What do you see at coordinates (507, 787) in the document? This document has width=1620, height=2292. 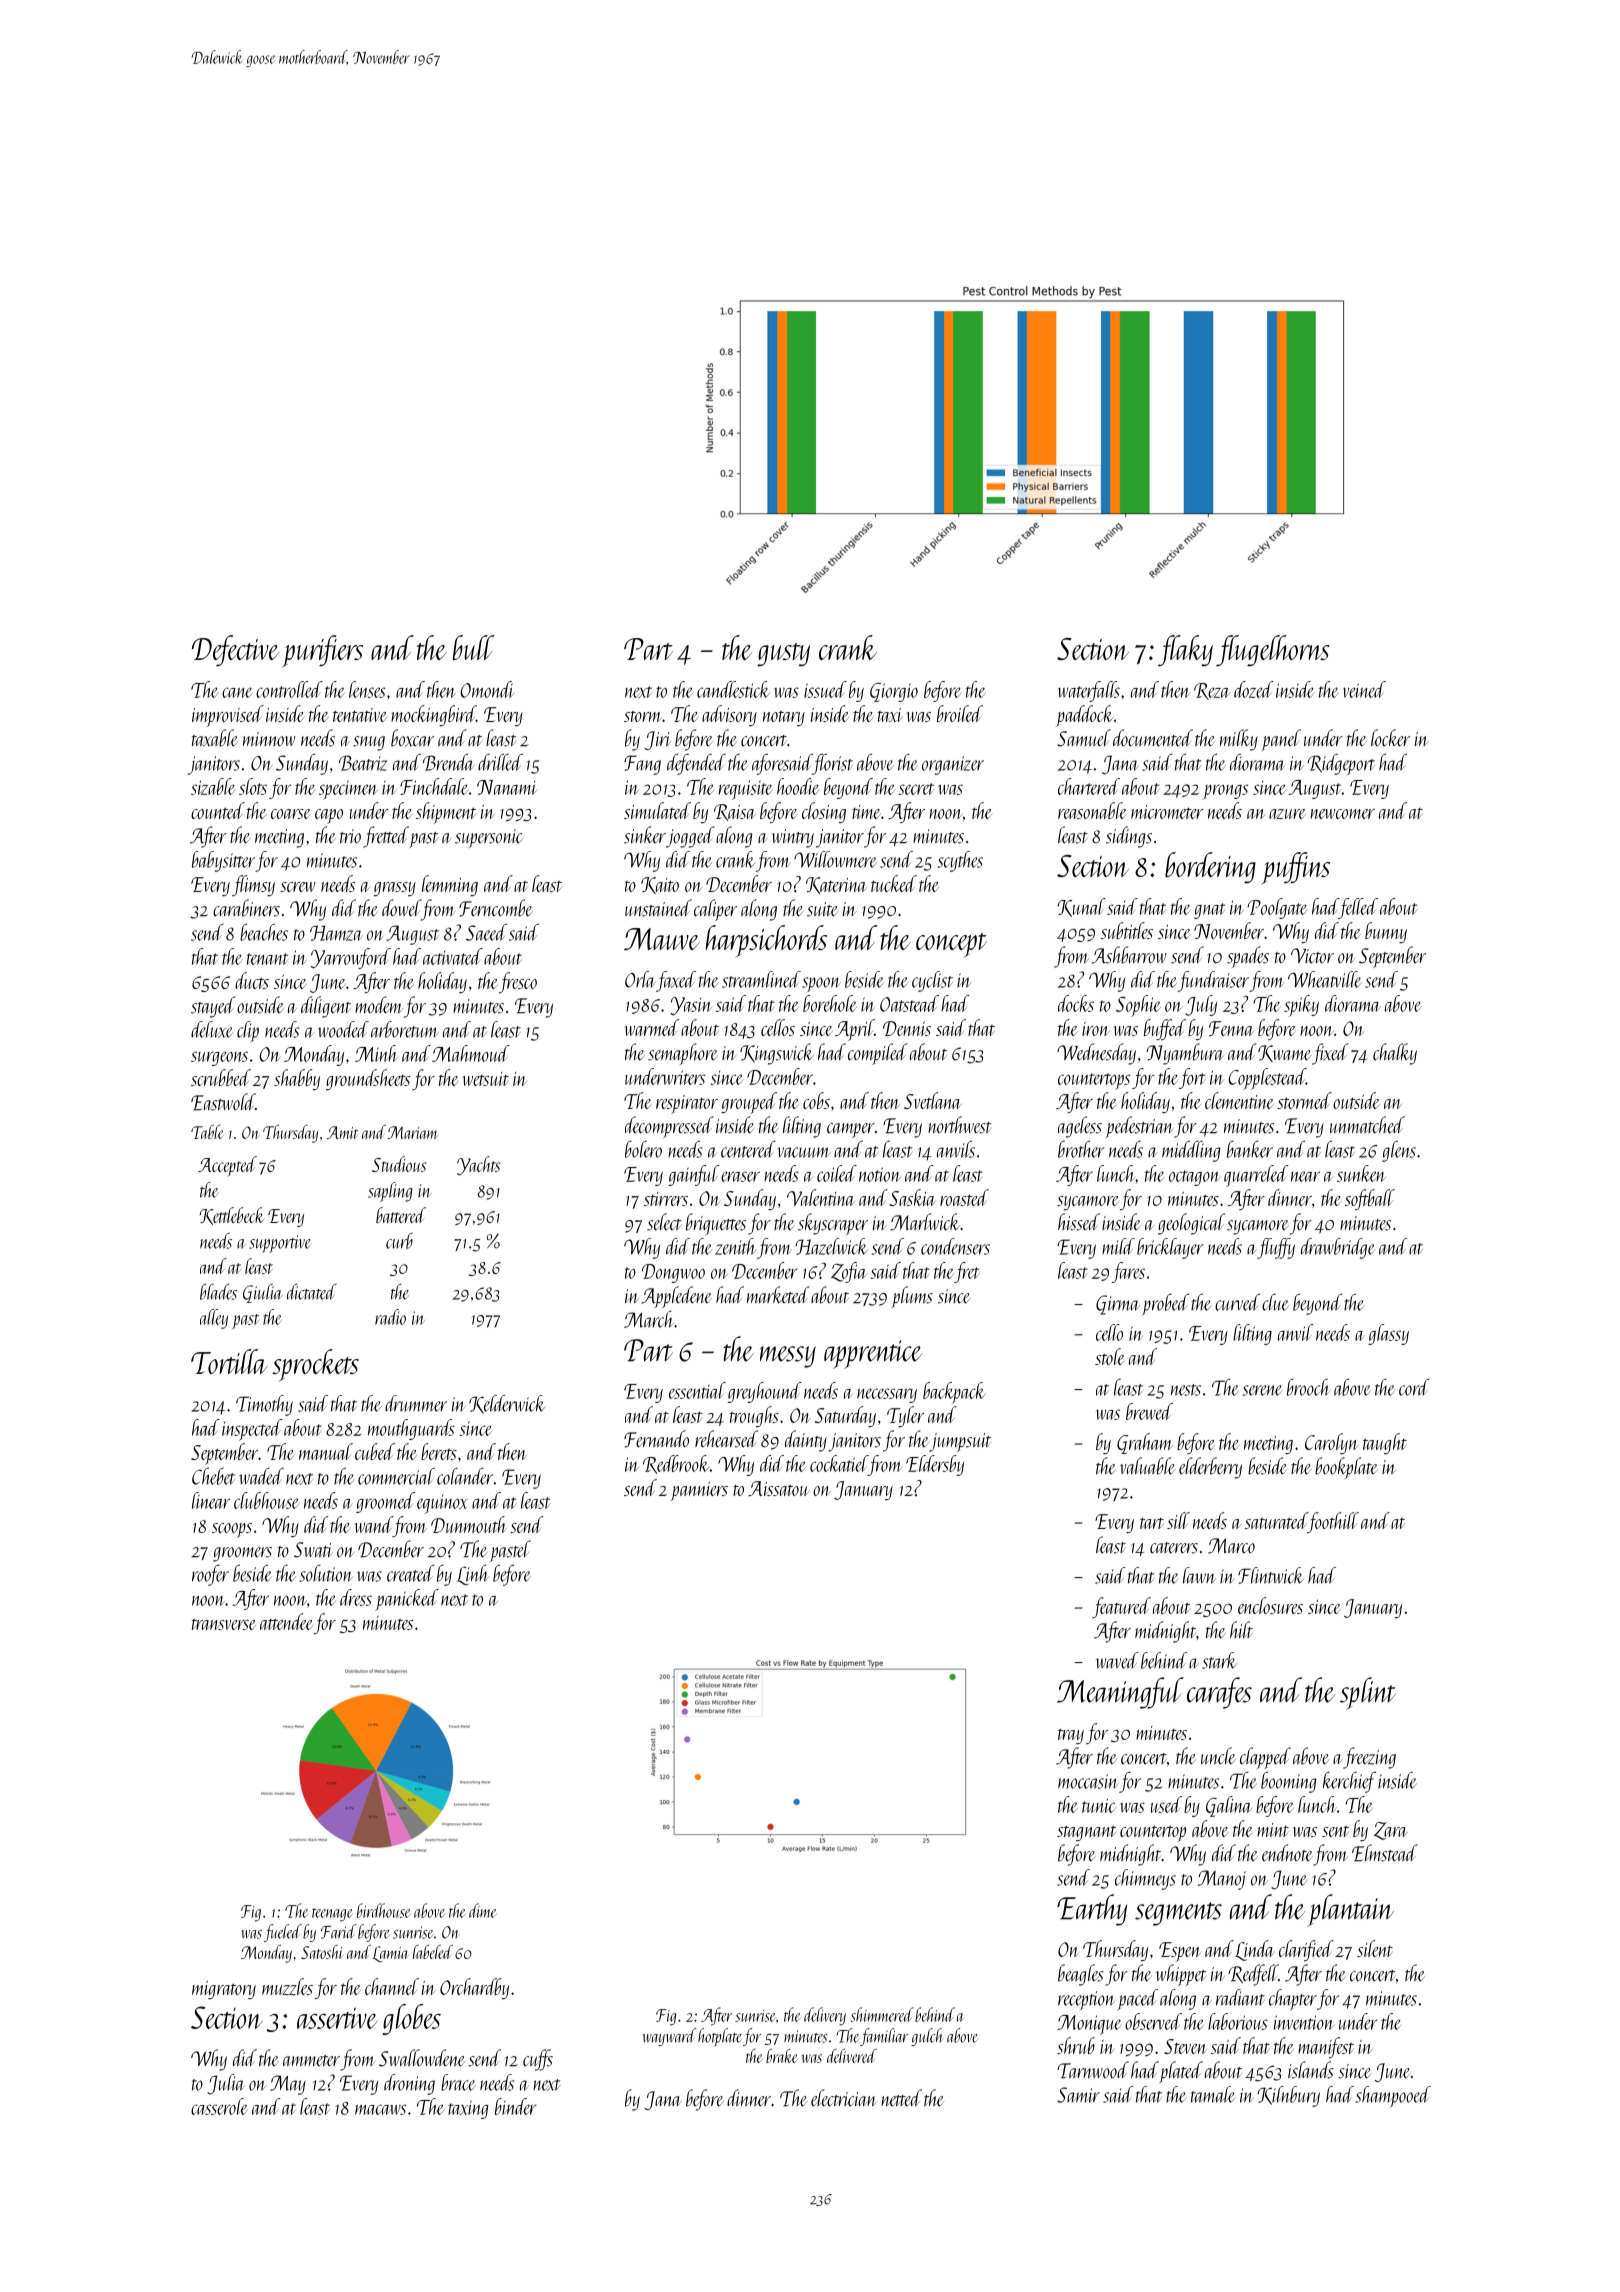 I see `Nanami` at bounding box center [507, 787].
